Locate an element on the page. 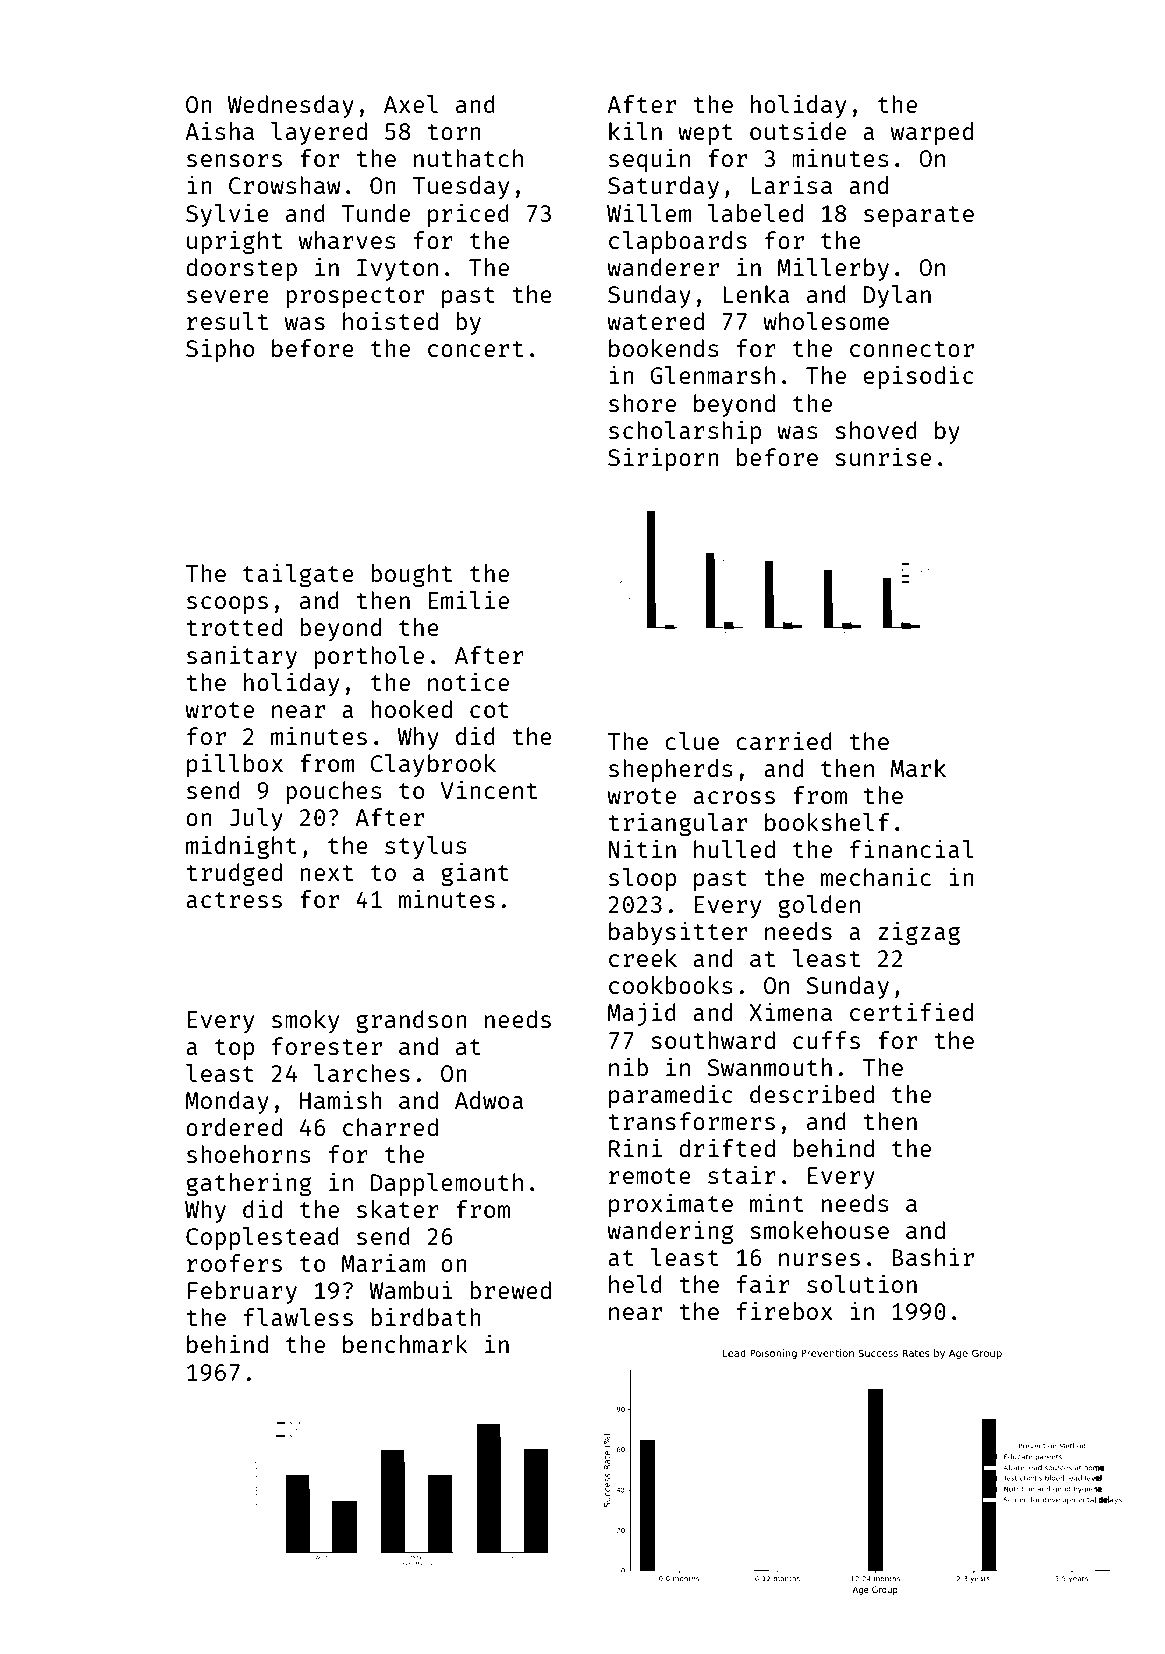 The height and width of the document is (1654, 1165). pillbox is located at coordinates (235, 765).
